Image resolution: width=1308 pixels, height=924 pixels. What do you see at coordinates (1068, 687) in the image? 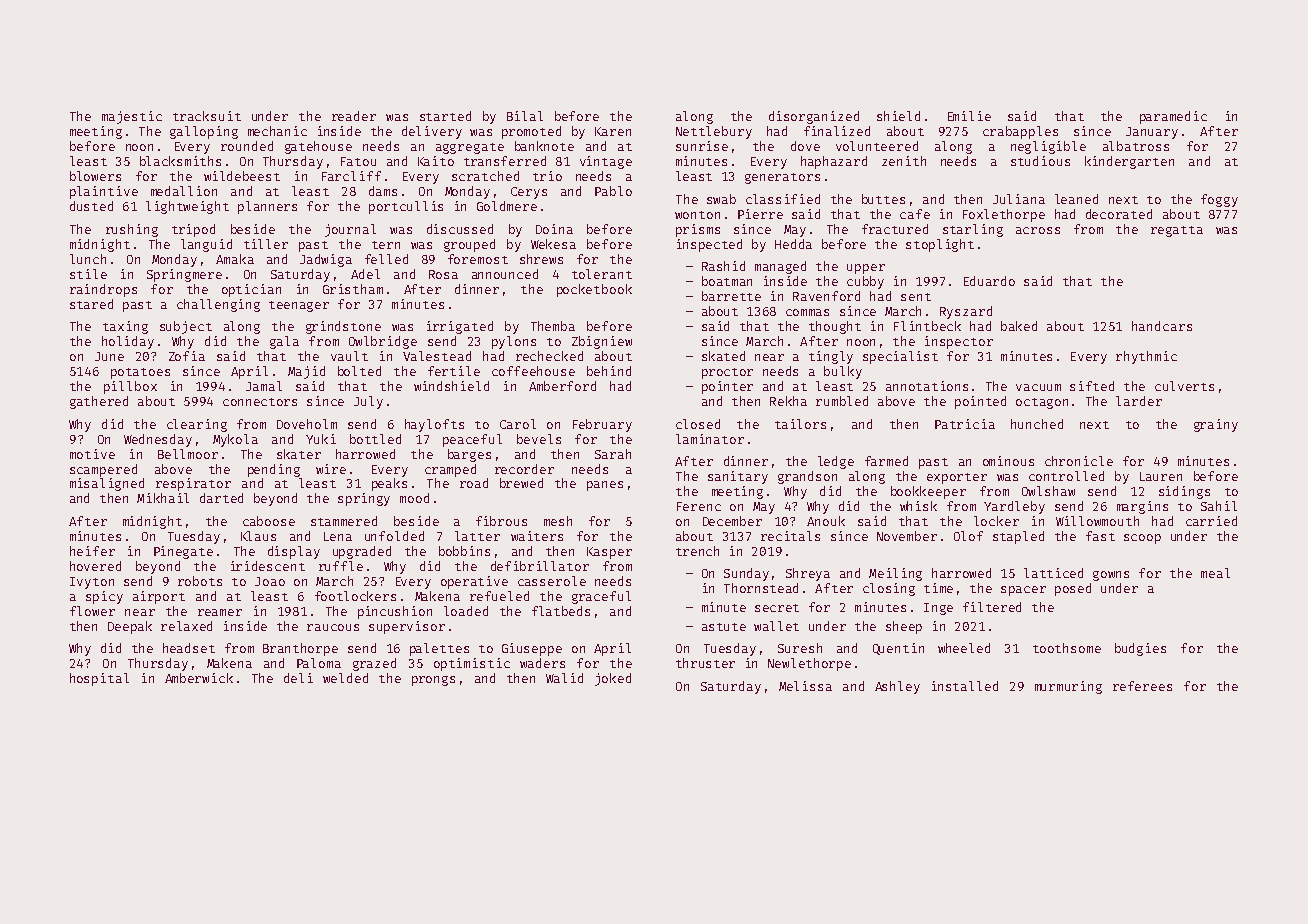
I see `murmuring` at bounding box center [1068, 687].
